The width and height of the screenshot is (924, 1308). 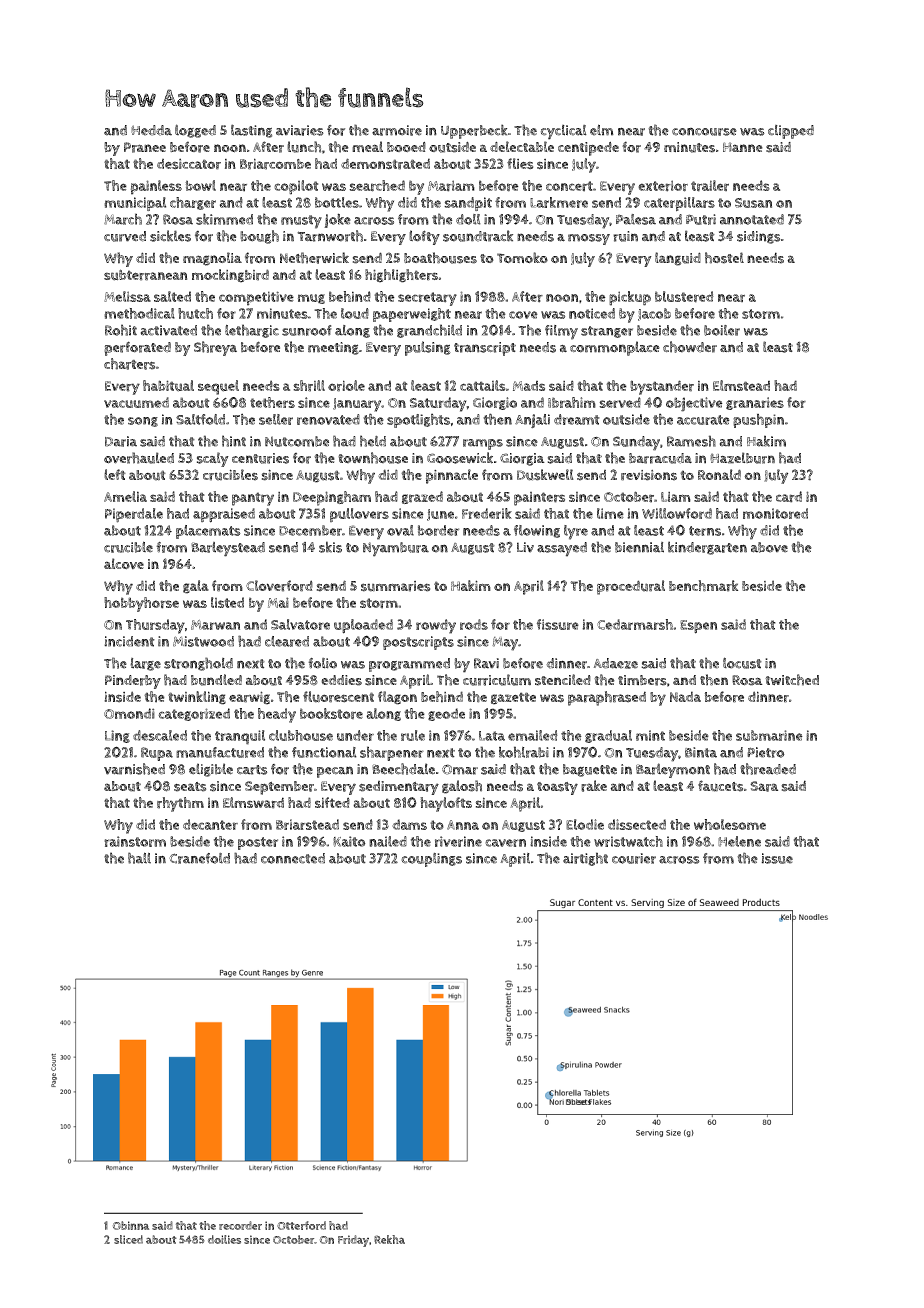 I want to click on Susan, so click(x=753, y=203).
